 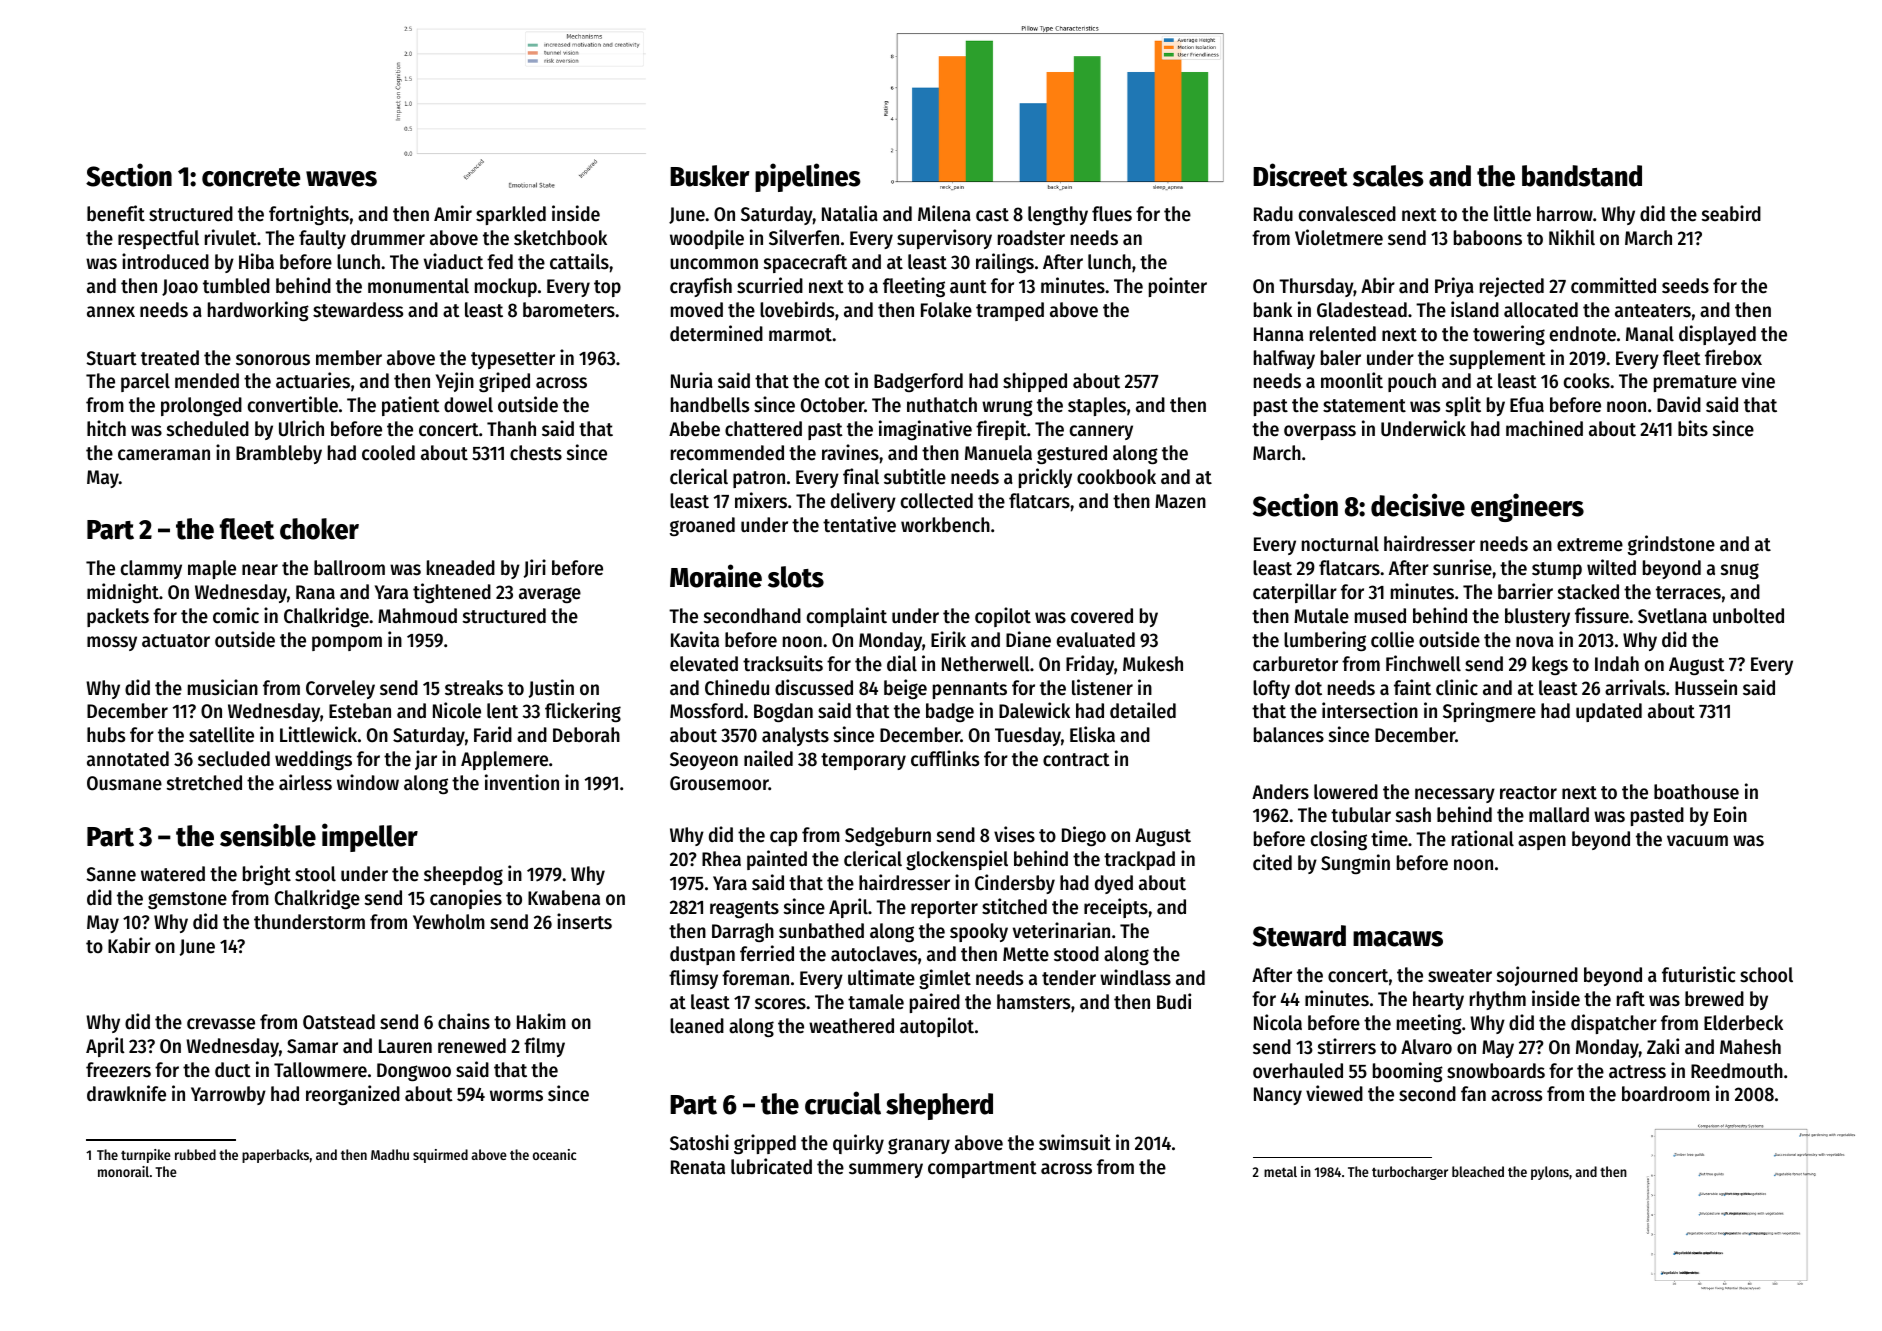 I want to click on imaginative, so click(x=925, y=430).
